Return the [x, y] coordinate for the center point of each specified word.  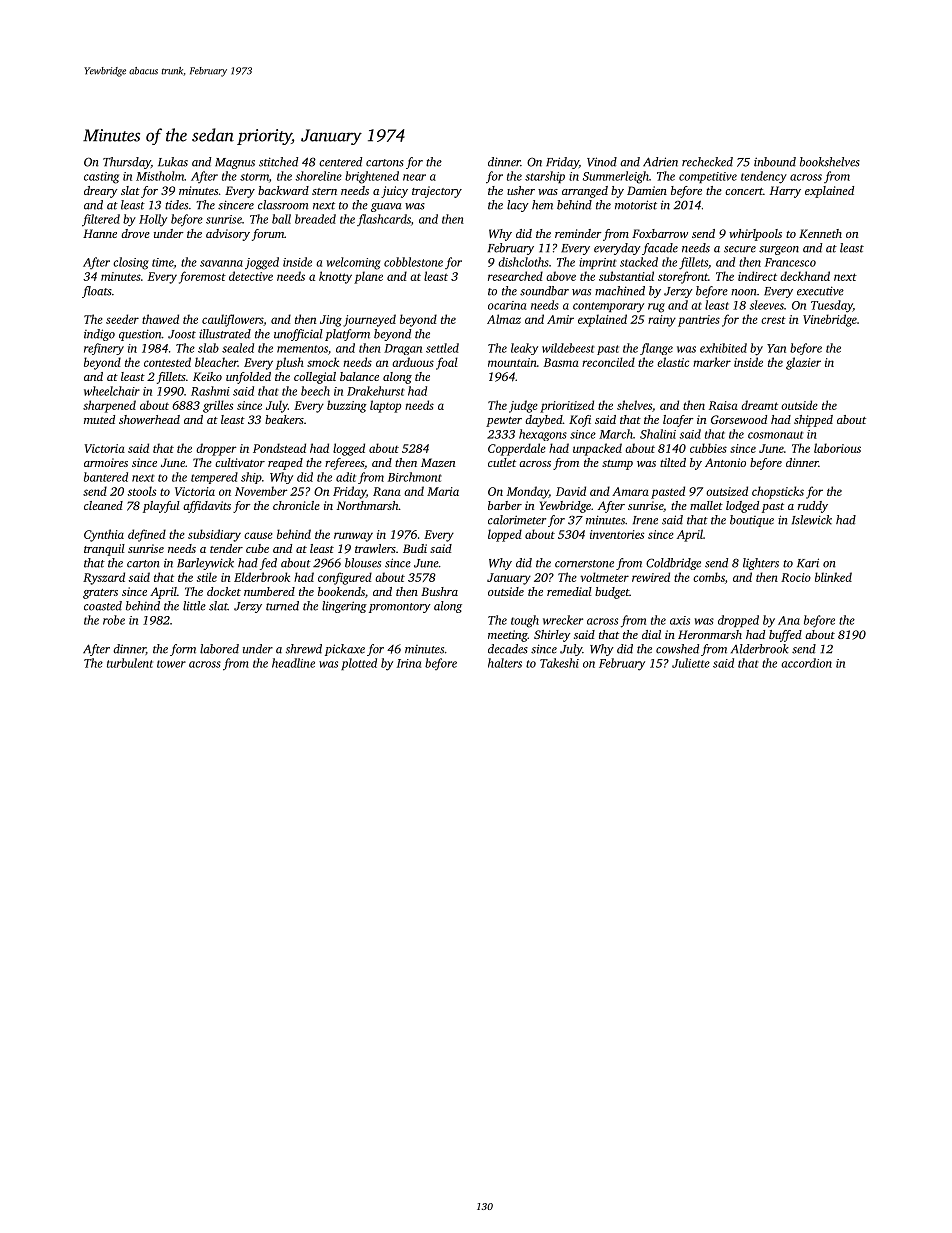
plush [290, 363]
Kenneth [820, 233]
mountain [512, 362]
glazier [803, 363]
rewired [651, 577]
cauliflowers [232, 320]
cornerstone [584, 564]
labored [219, 649]
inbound [775, 162]
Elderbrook [262, 577]
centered [340, 162]
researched [515, 276]
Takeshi [559, 663]
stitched [278, 162]
